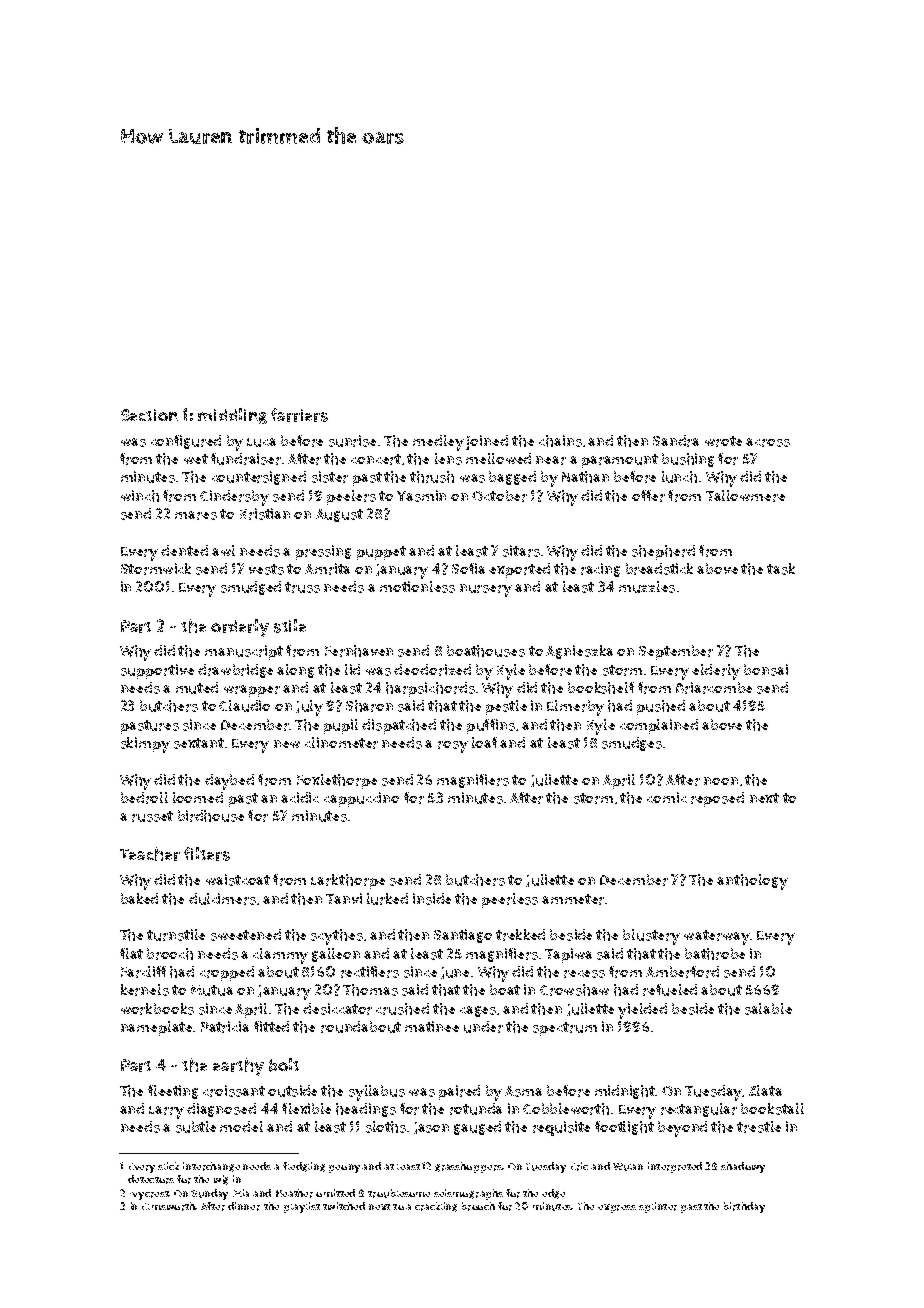  What do you see at coordinates (723, 441) in the screenshot?
I see `wrote` at bounding box center [723, 441].
